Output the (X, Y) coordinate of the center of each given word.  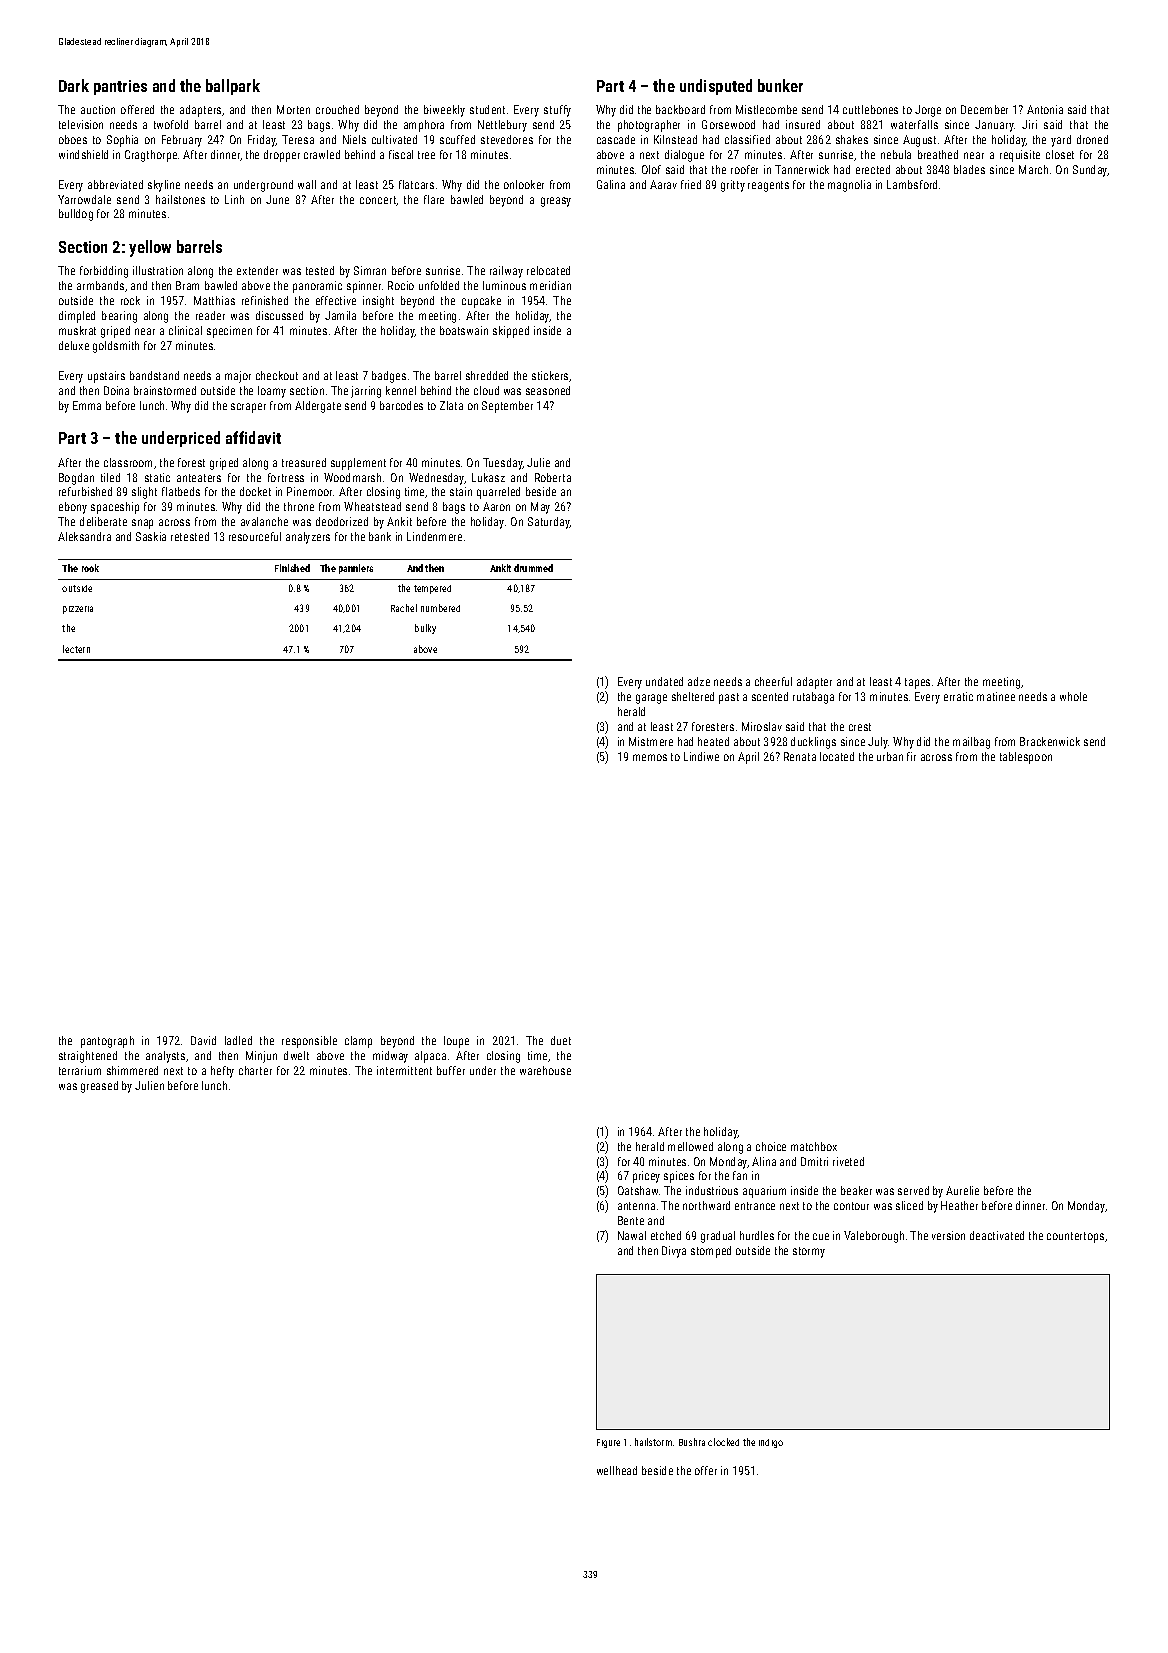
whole (1073, 696)
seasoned (548, 390)
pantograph (107, 1042)
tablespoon (1026, 758)
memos (650, 757)
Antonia (1045, 109)
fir (911, 756)
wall (307, 184)
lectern (76, 649)
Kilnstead (675, 139)
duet (561, 1040)
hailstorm (653, 1442)
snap (142, 524)
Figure (608, 1443)
